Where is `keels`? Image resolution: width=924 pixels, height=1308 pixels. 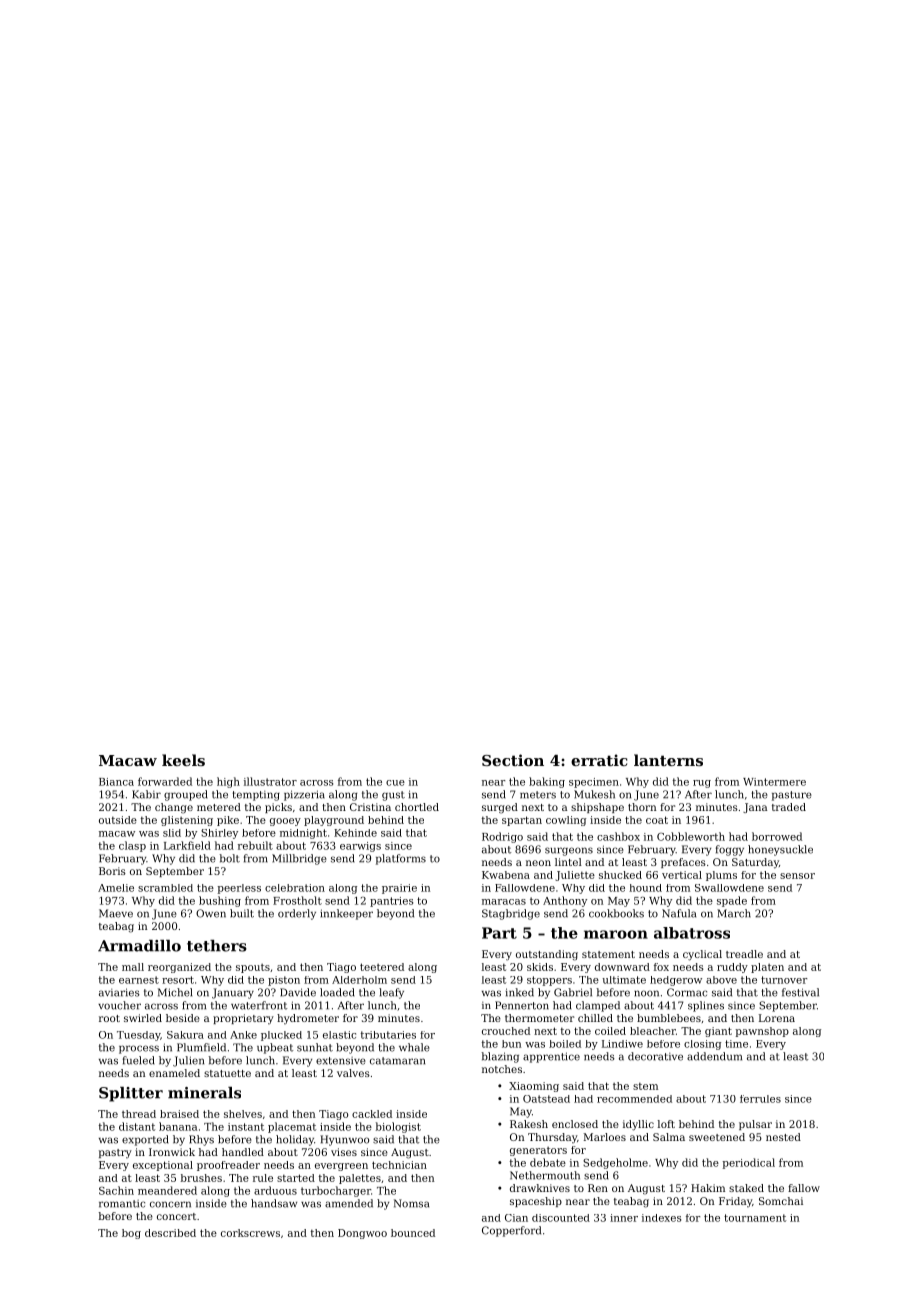 keels is located at coordinates (183, 760).
